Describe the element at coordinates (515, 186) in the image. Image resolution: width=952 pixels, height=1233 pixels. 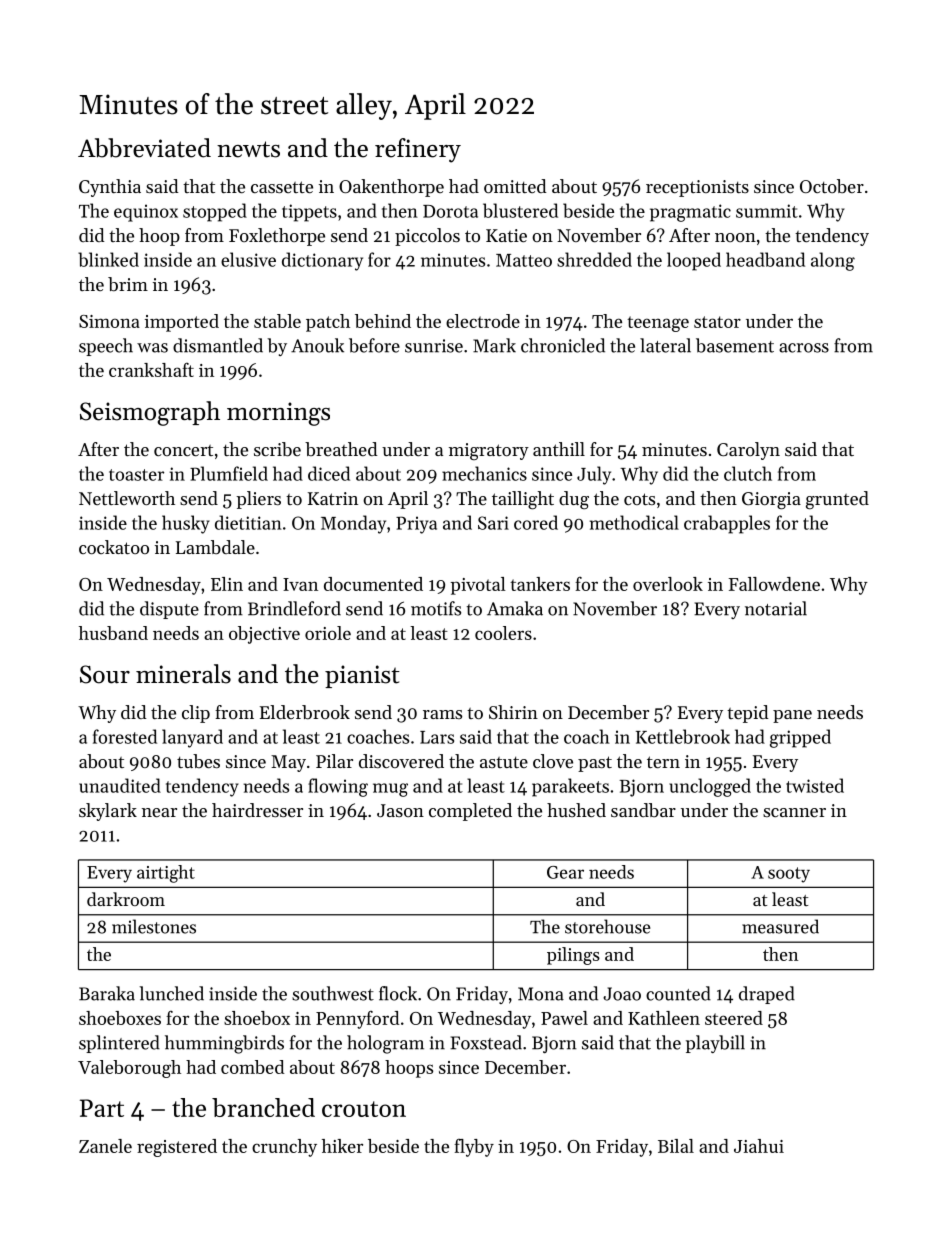
I see `omitted` at that location.
